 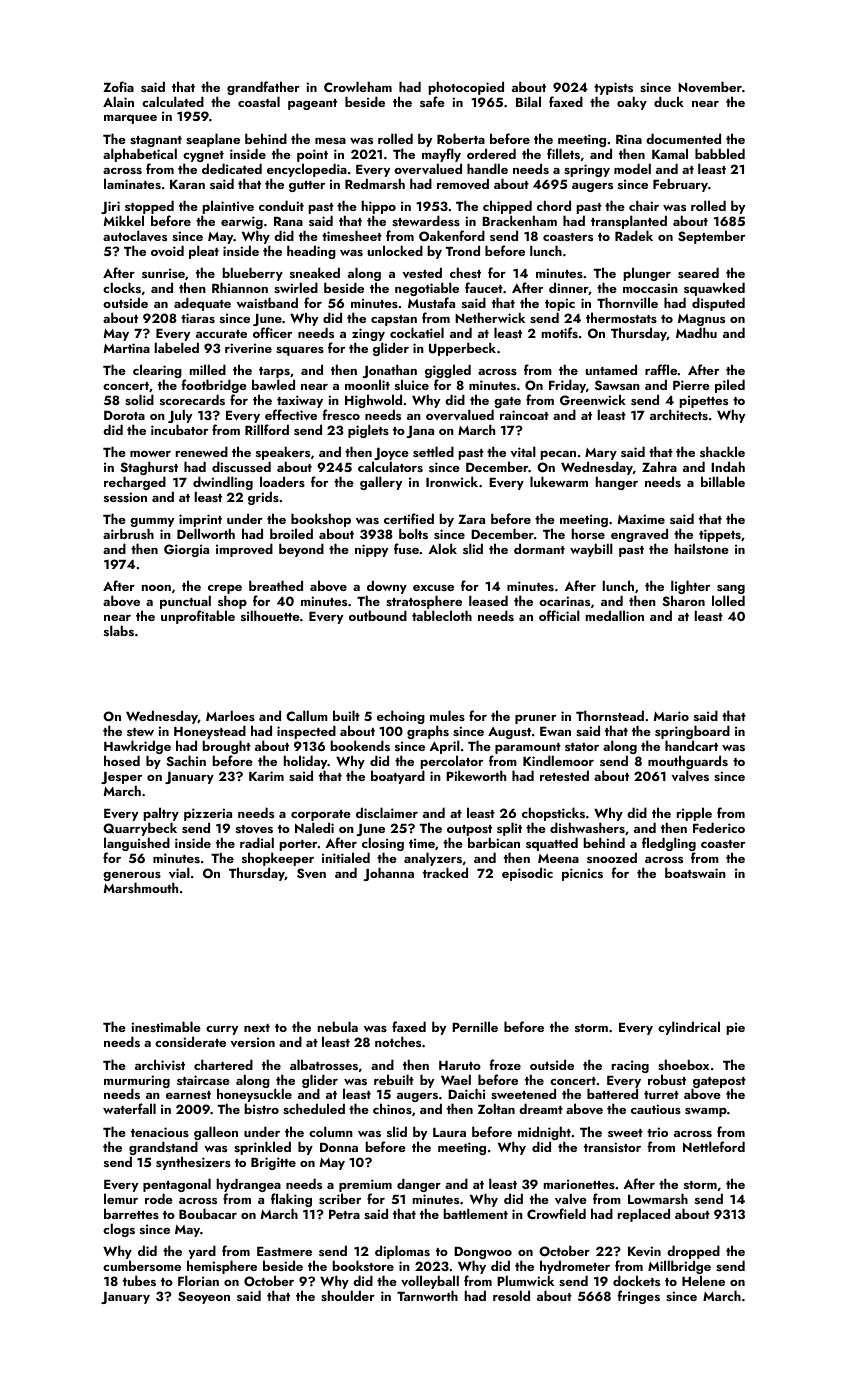 What do you see at coordinates (630, 1066) in the screenshot?
I see `racing` at bounding box center [630, 1066].
